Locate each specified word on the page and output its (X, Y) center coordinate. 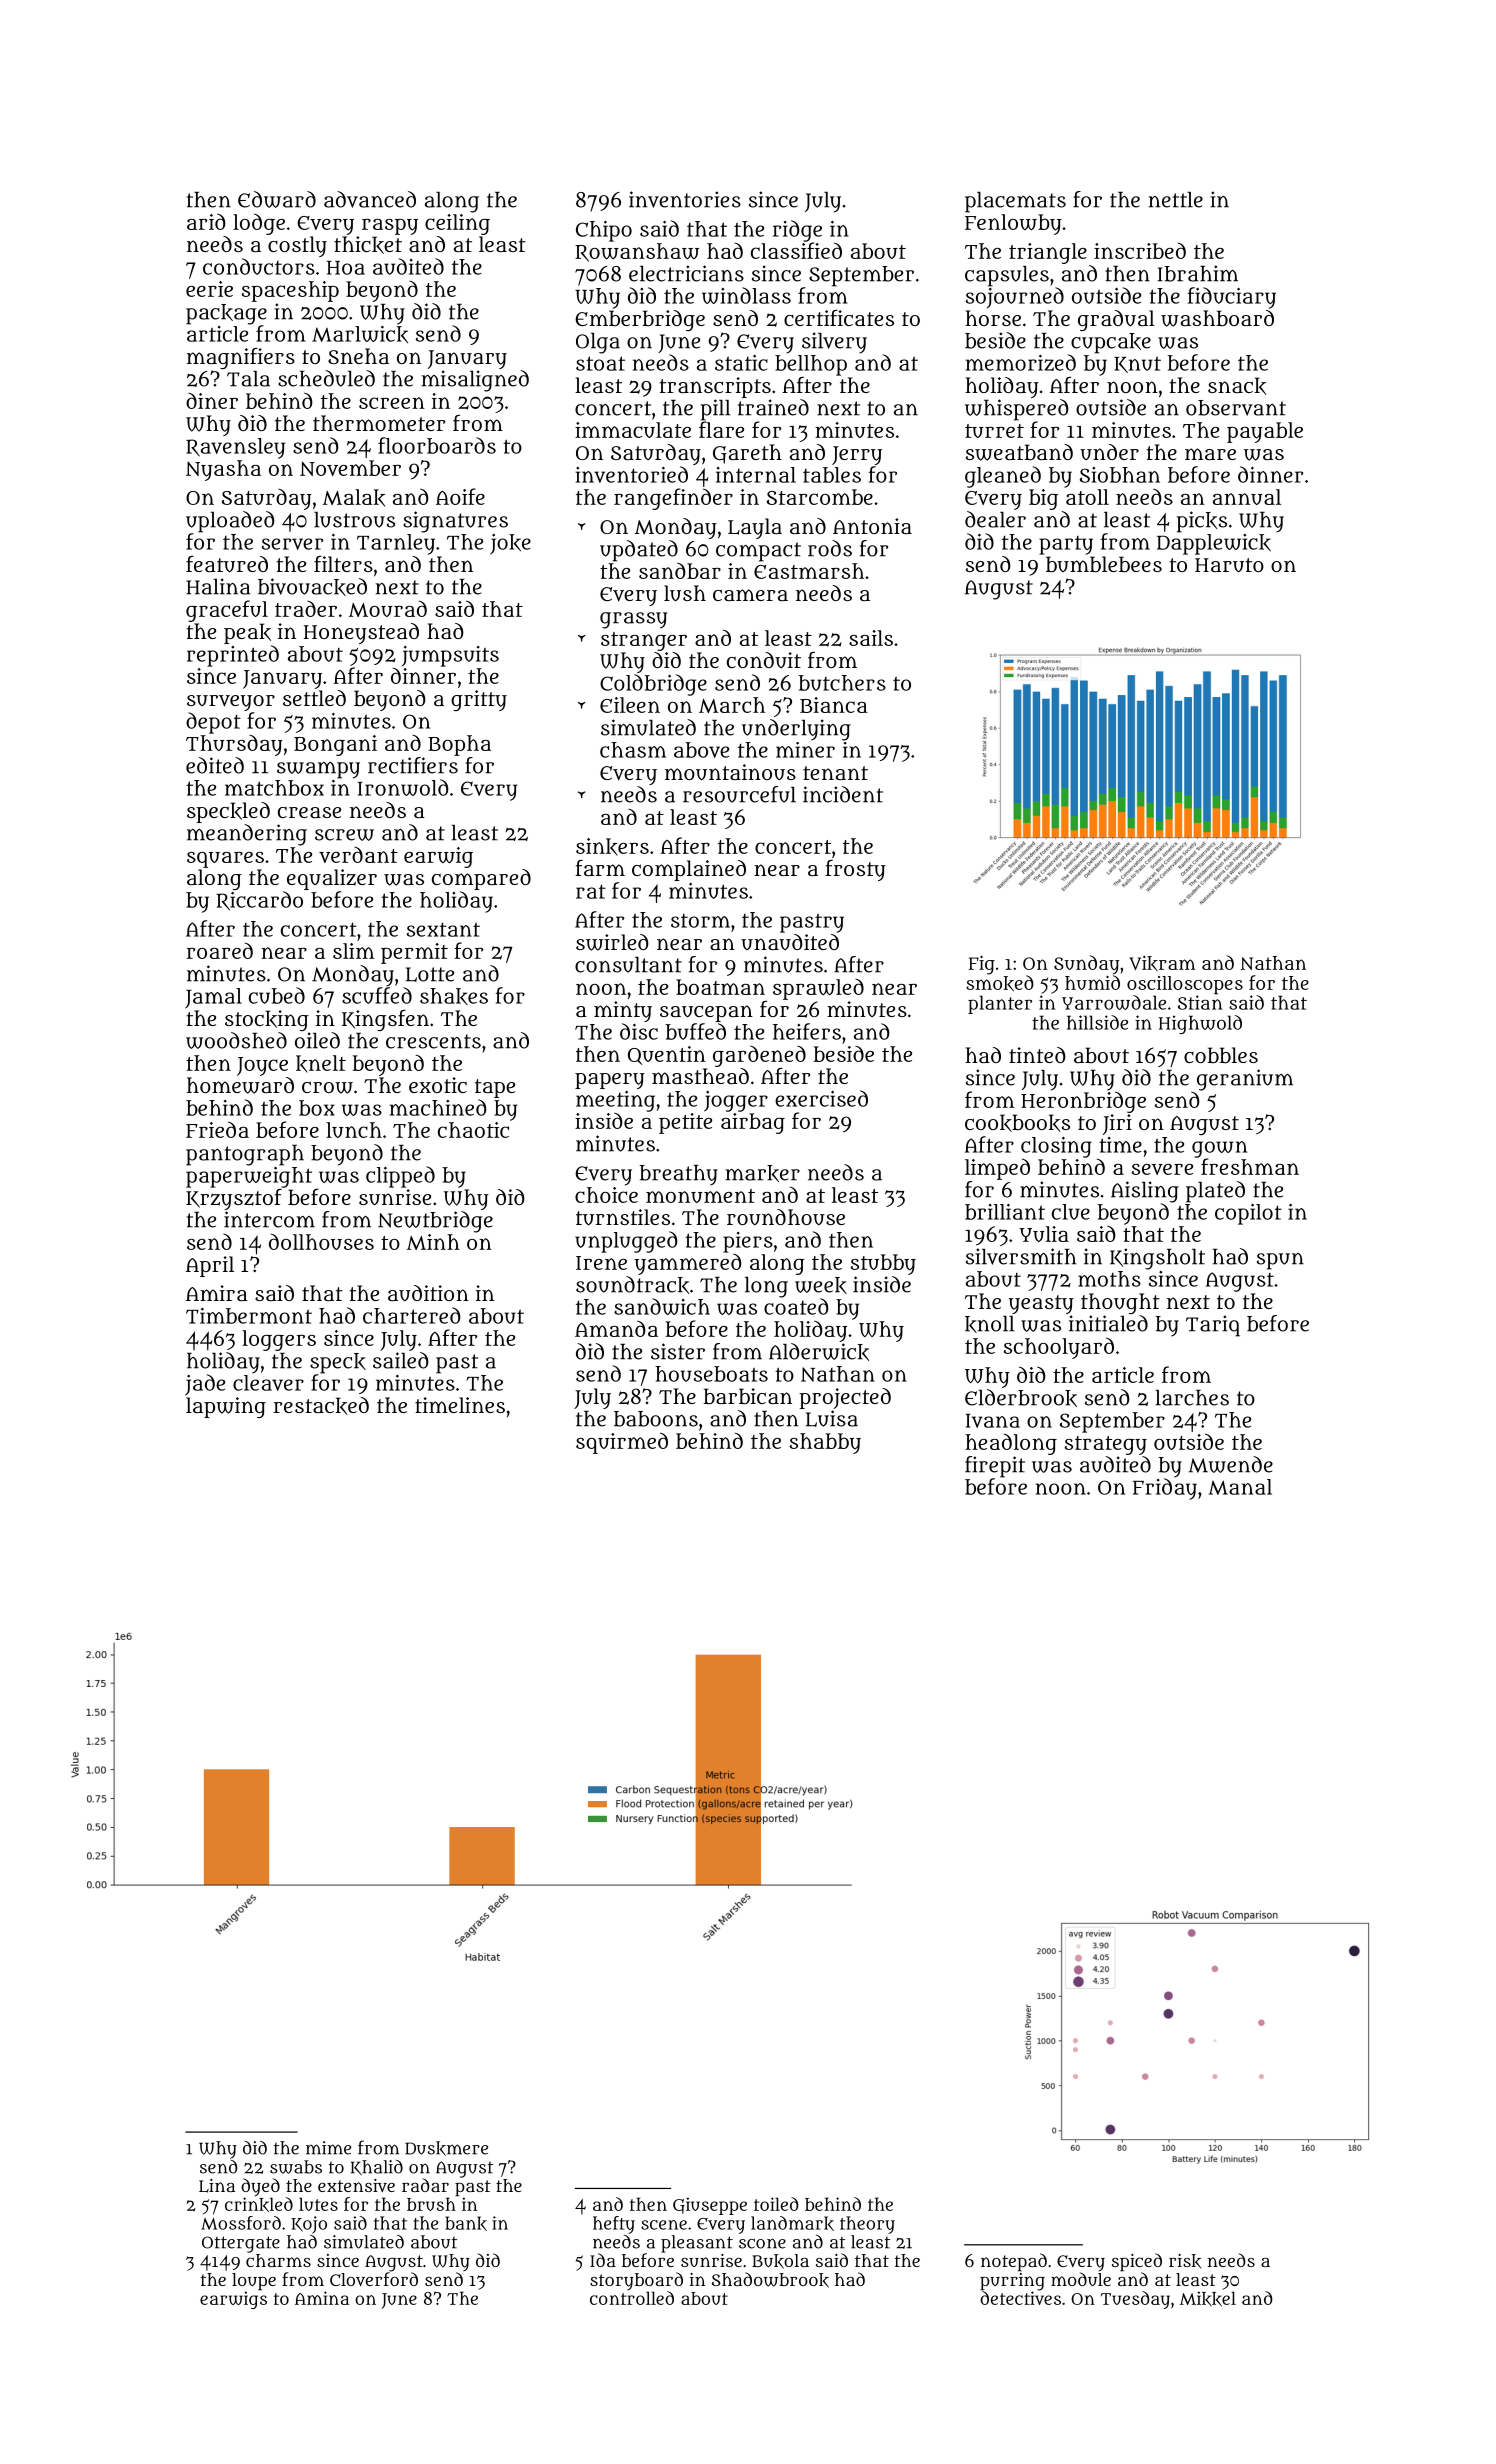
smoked (1000, 983)
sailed (401, 1360)
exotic (438, 1085)
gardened (759, 1056)
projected (845, 1398)
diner (212, 401)
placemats (1015, 202)
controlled (632, 2298)
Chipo (604, 231)
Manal (1240, 1487)
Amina (322, 2298)
